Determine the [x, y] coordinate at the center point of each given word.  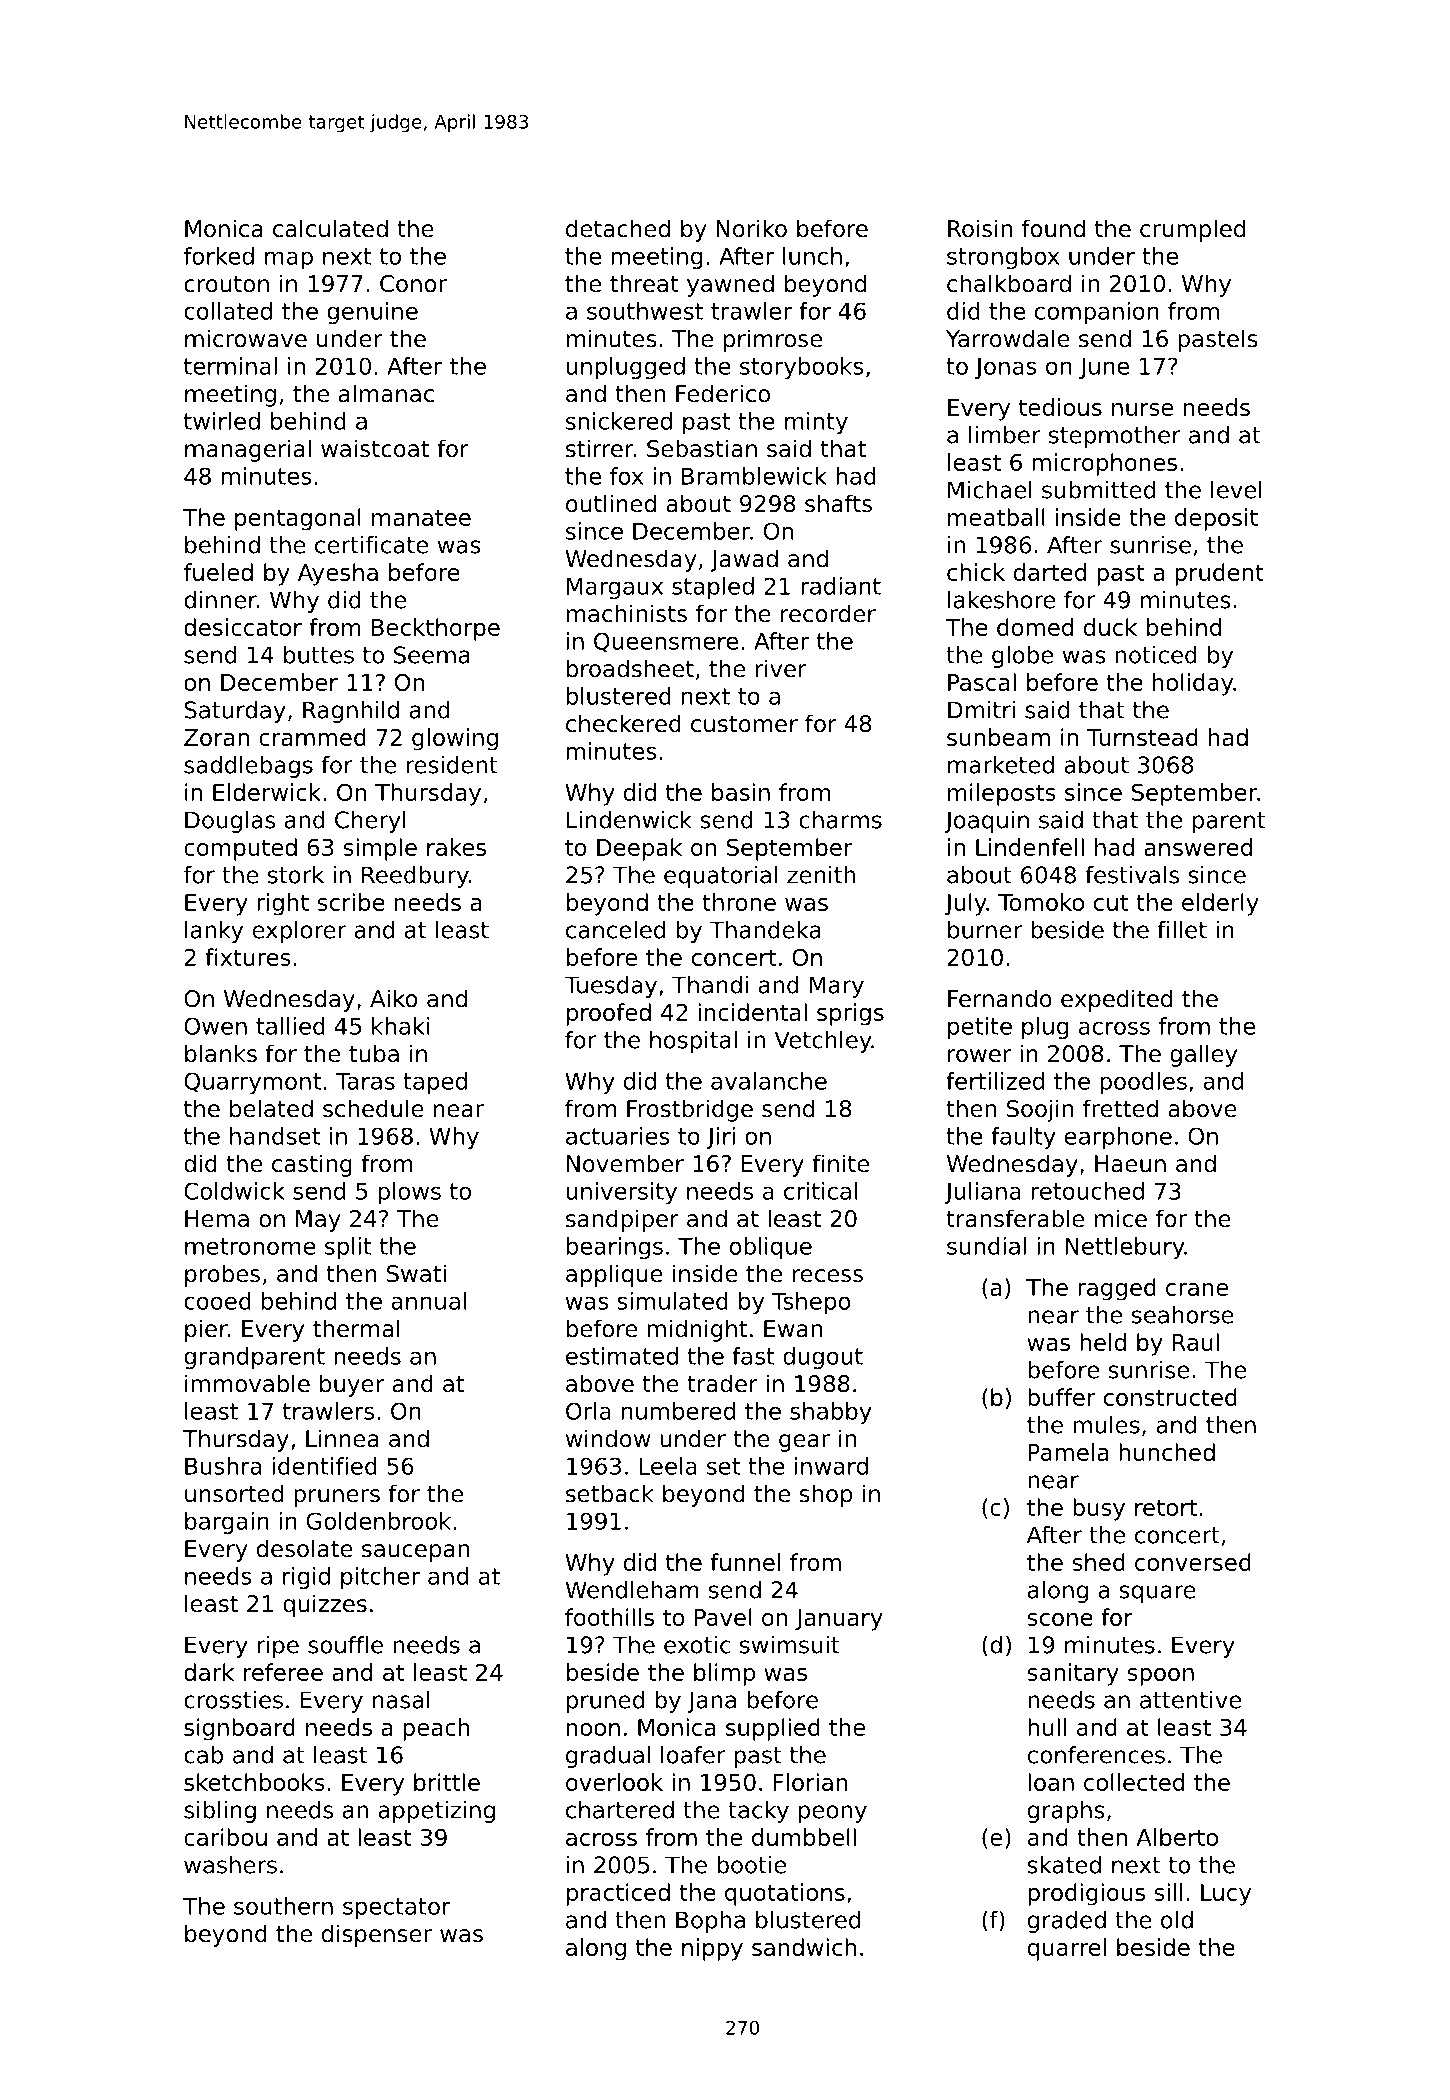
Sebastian [702, 448]
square [1157, 1594]
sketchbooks [254, 1782]
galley [1203, 1055]
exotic [697, 1645]
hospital [693, 1042]
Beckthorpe [435, 629]
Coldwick [234, 1191]
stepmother [1115, 437]
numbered [678, 1411]
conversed [1193, 1562]
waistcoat [375, 448]
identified [324, 1466]
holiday [1193, 684]
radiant [841, 586]
